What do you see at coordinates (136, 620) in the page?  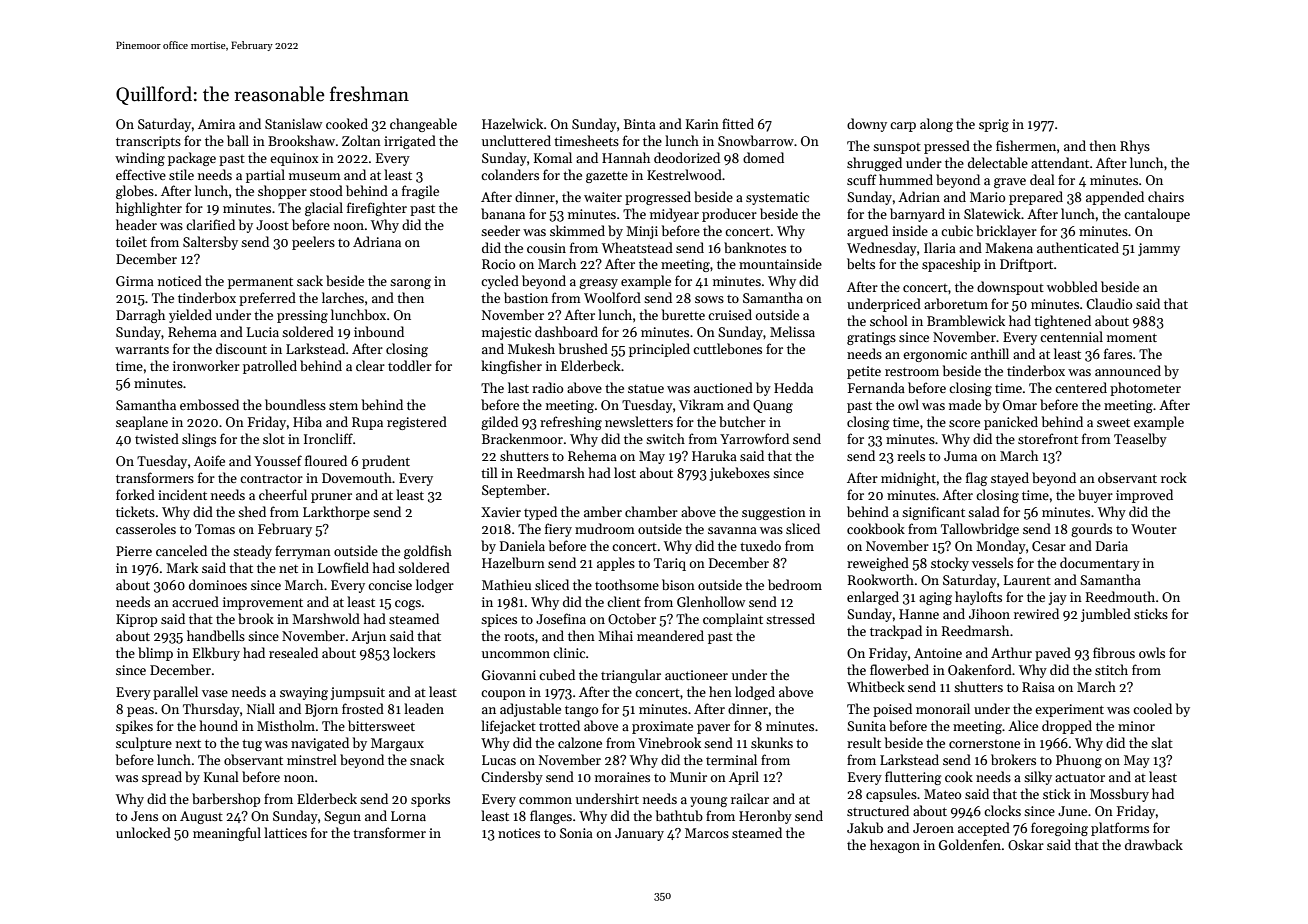 I see `Kiprop` at bounding box center [136, 620].
